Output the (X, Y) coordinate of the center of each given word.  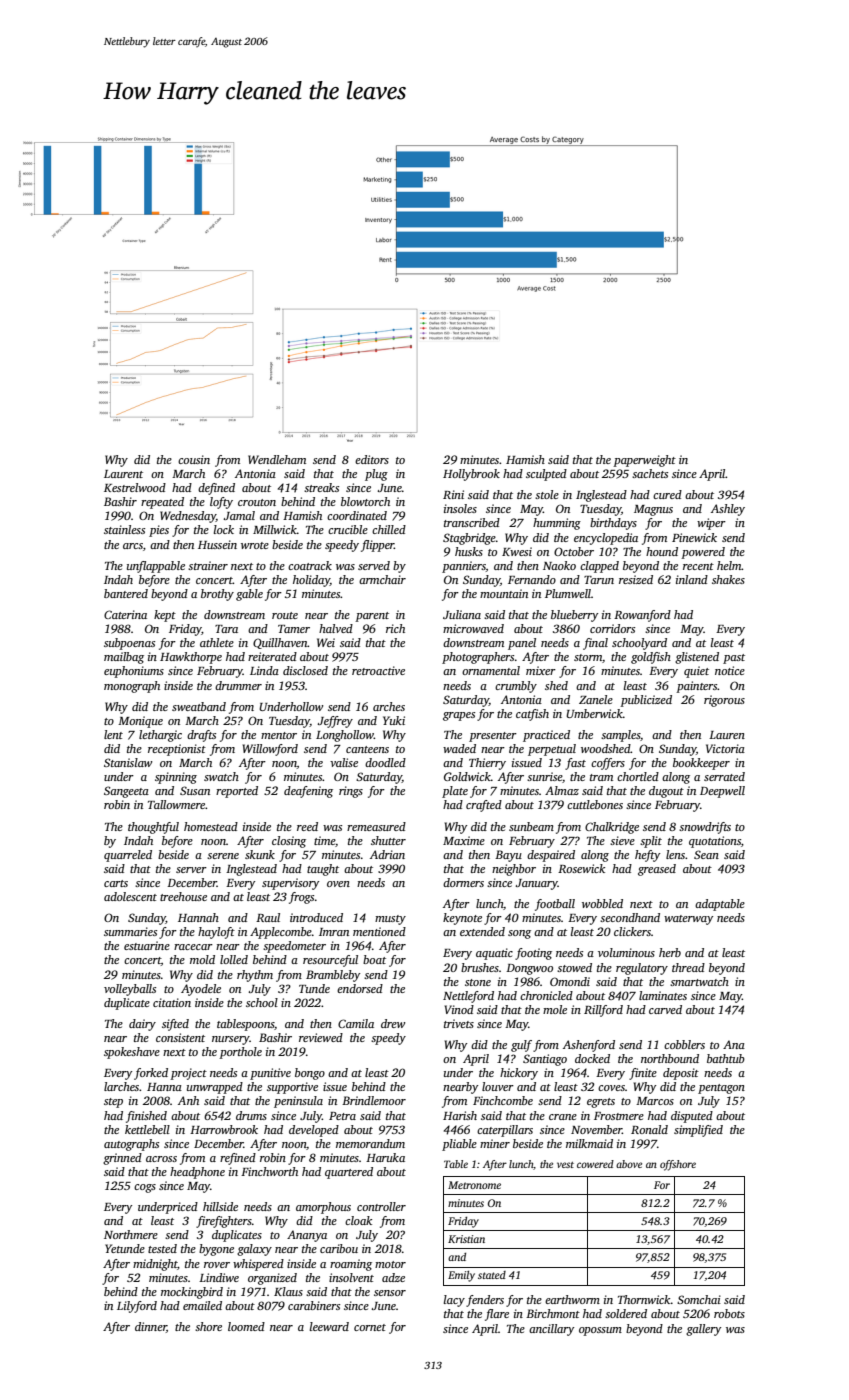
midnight (155, 1265)
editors (372, 459)
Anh (188, 1100)
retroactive (378, 670)
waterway (688, 920)
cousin (194, 459)
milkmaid (589, 1143)
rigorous (724, 701)
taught (323, 870)
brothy (217, 595)
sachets (650, 473)
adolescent (130, 896)
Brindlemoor (374, 1100)
